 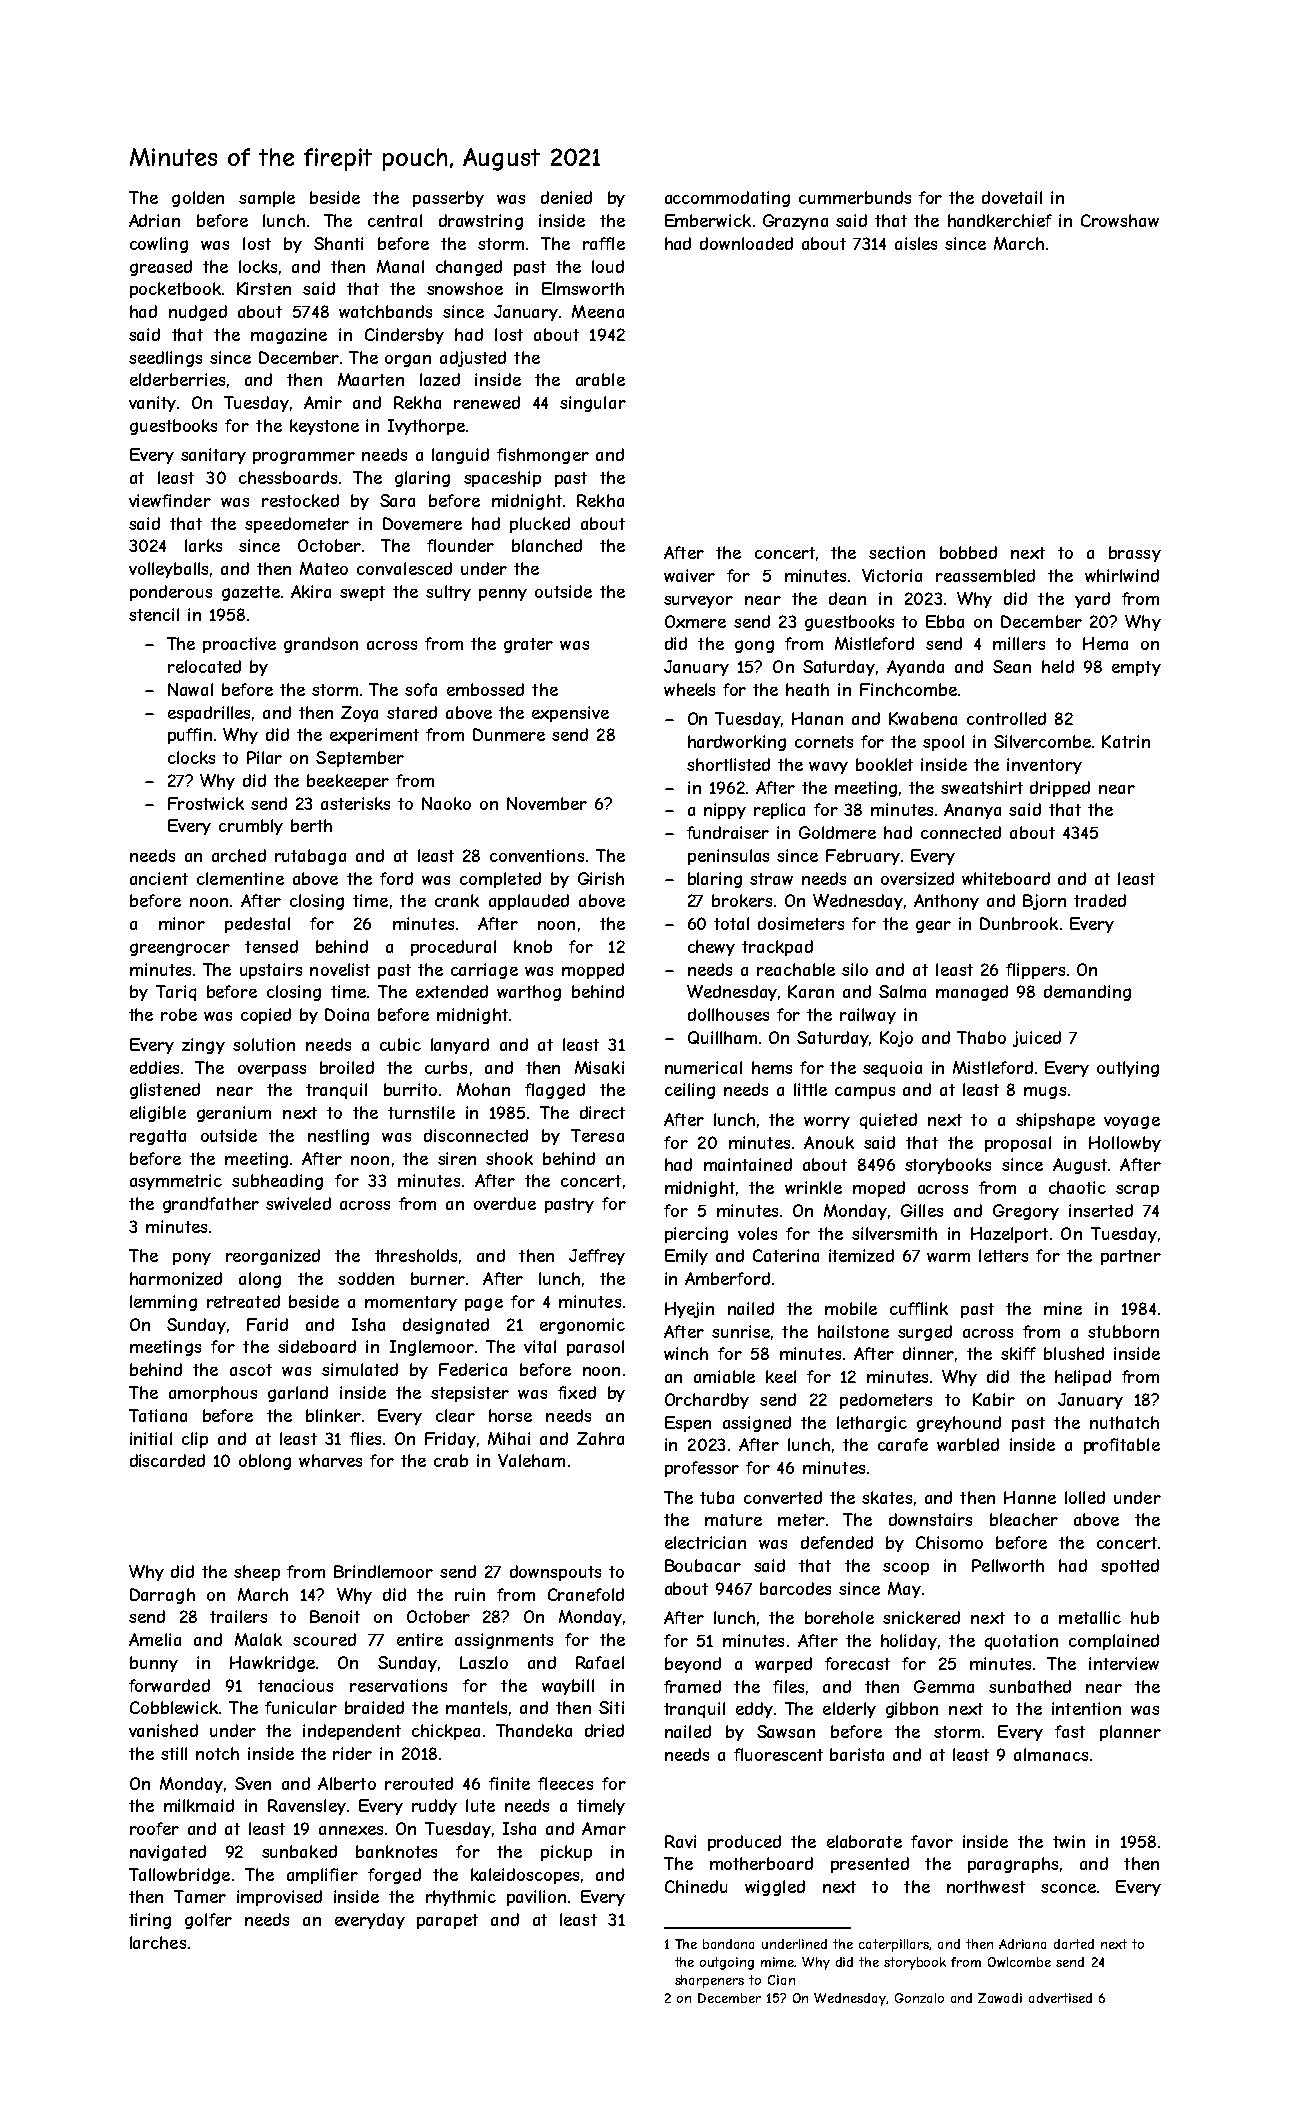 What do you see at coordinates (968, 552) in the screenshot?
I see `bobbed` at bounding box center [968, 552].
